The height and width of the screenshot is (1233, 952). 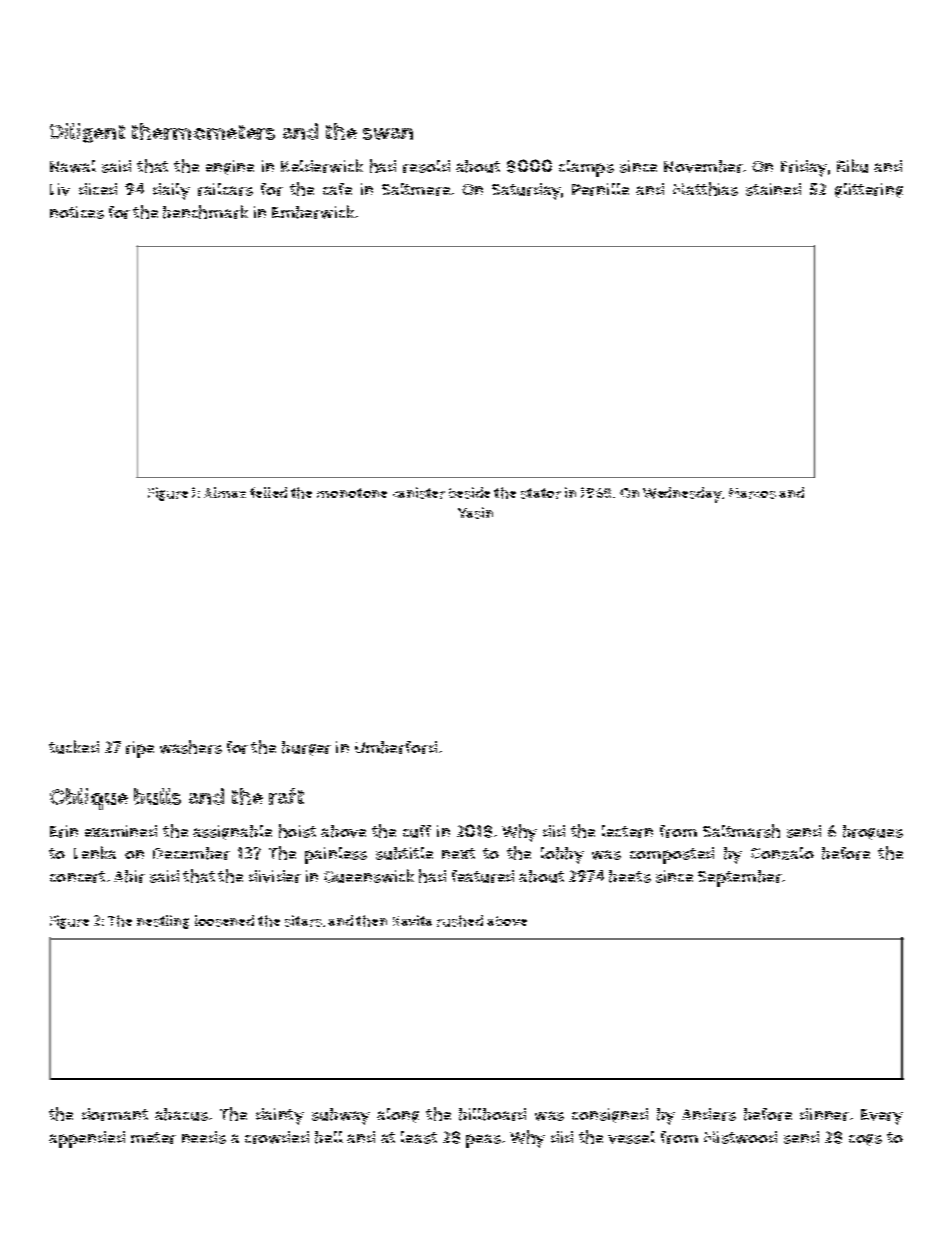 What do you see at coordinates (306, 748) in the screenshot?
I see `burger` at bounding box center [306, 748].
